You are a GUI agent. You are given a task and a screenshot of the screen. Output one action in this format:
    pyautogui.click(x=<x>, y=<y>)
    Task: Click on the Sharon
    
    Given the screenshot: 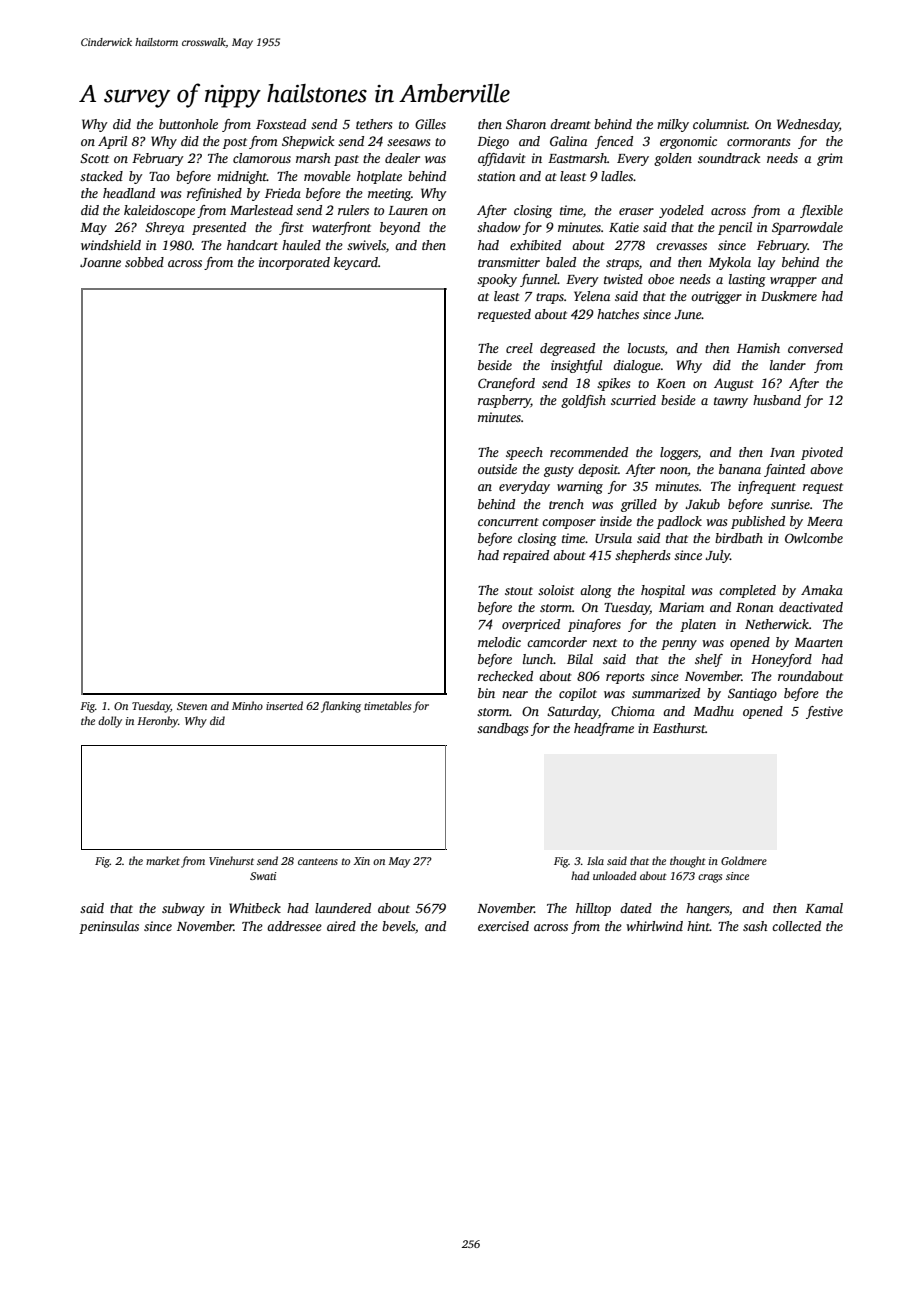 What is the action you would take?
    pyautogui.click(x=526, y=124)
